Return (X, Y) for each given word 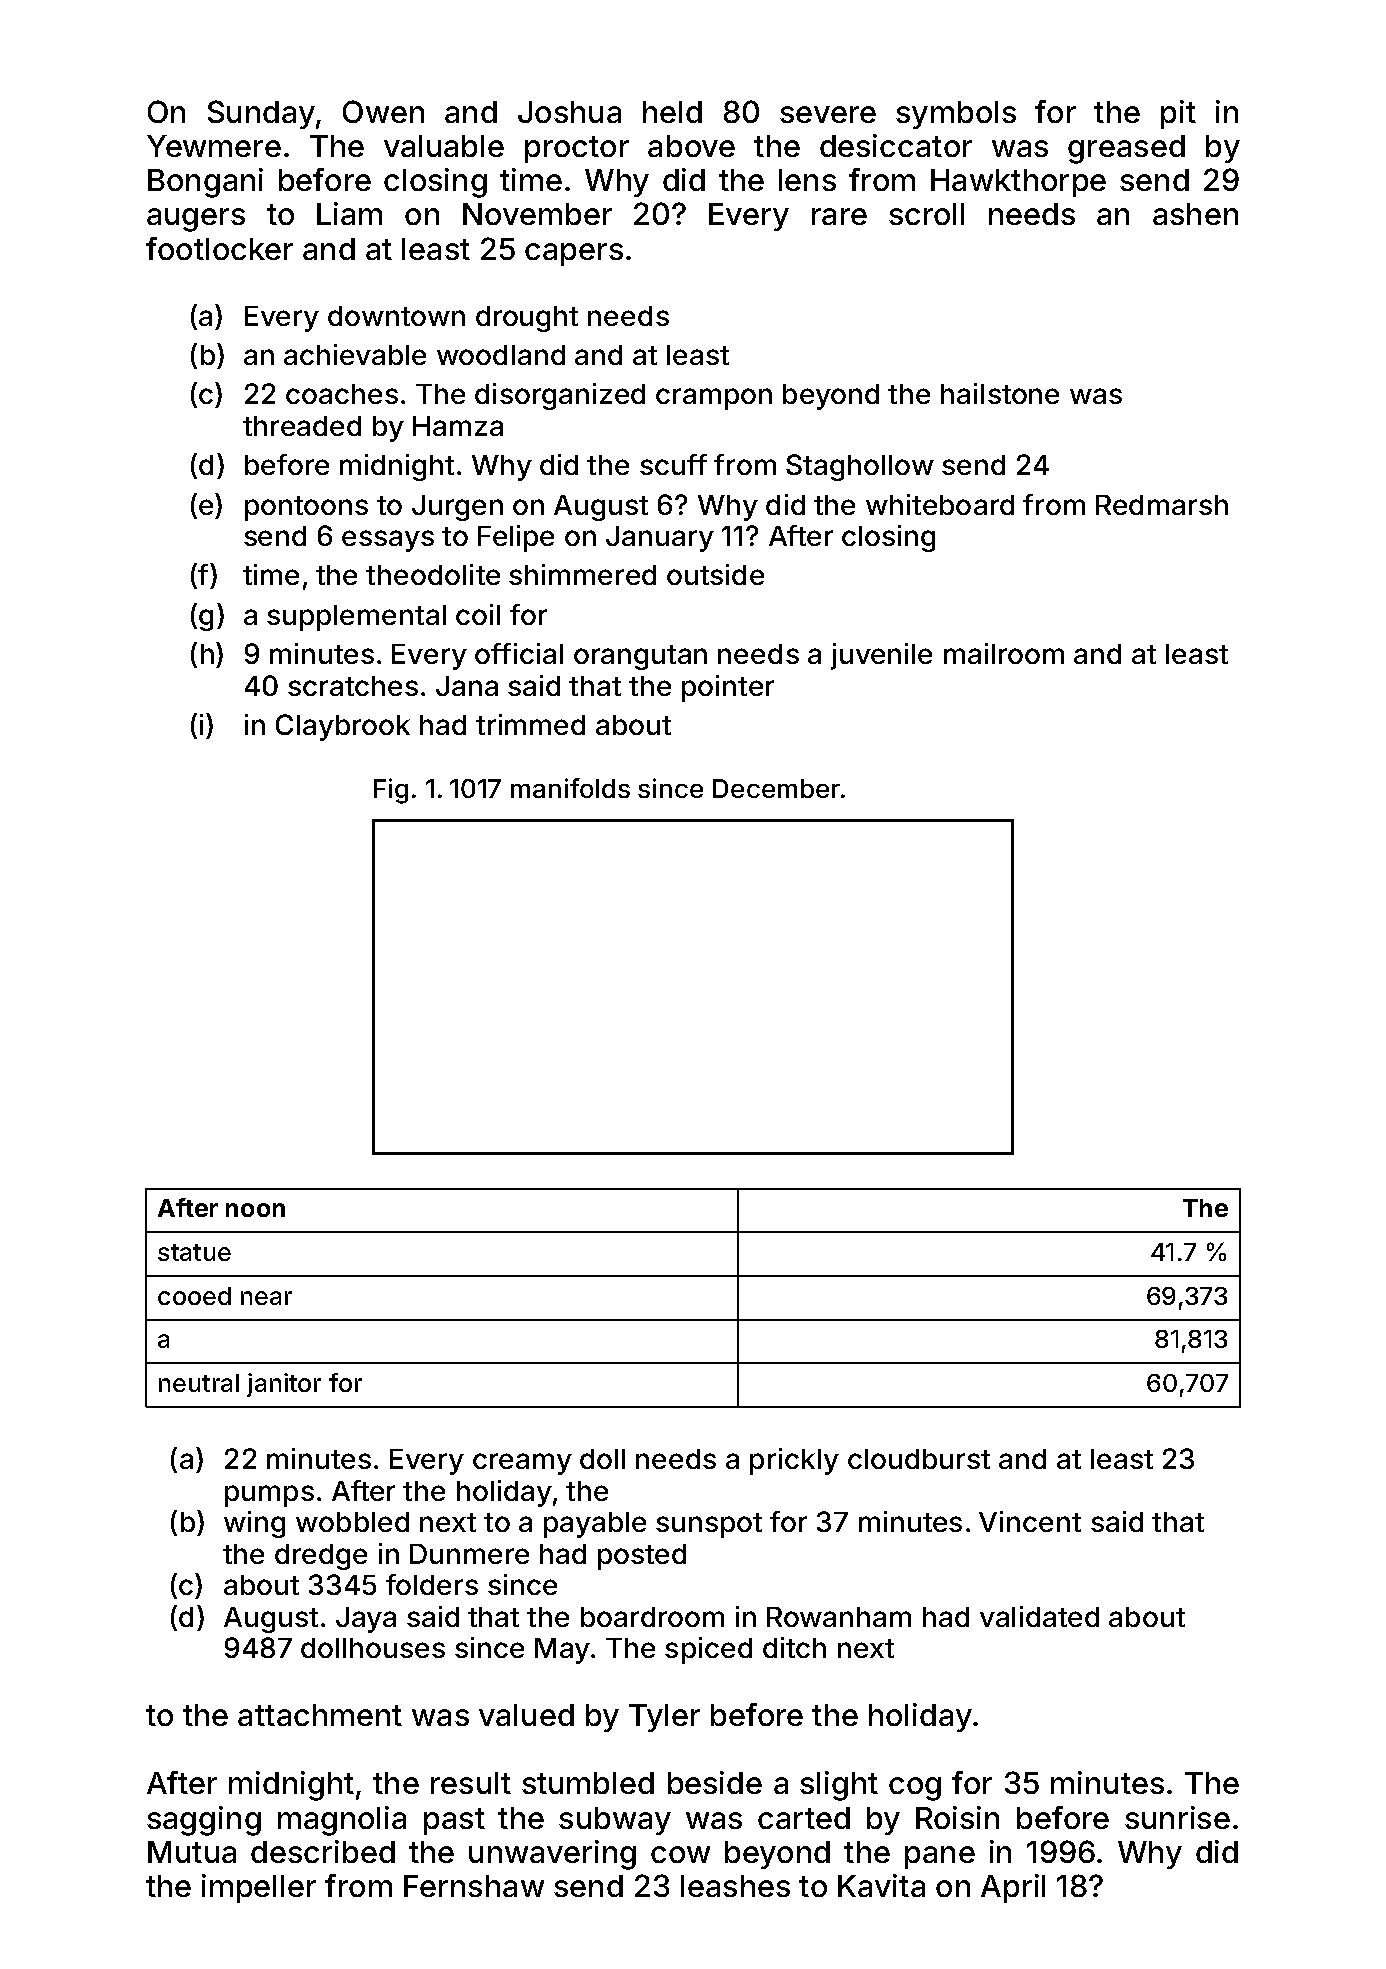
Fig (391, 791)
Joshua (569, 112)
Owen (383, 111)
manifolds (570, 788)
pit (1178, 114)
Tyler (664, 1718)
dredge (321, 1557)
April (1013, 1888)
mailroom (1004, 653)
